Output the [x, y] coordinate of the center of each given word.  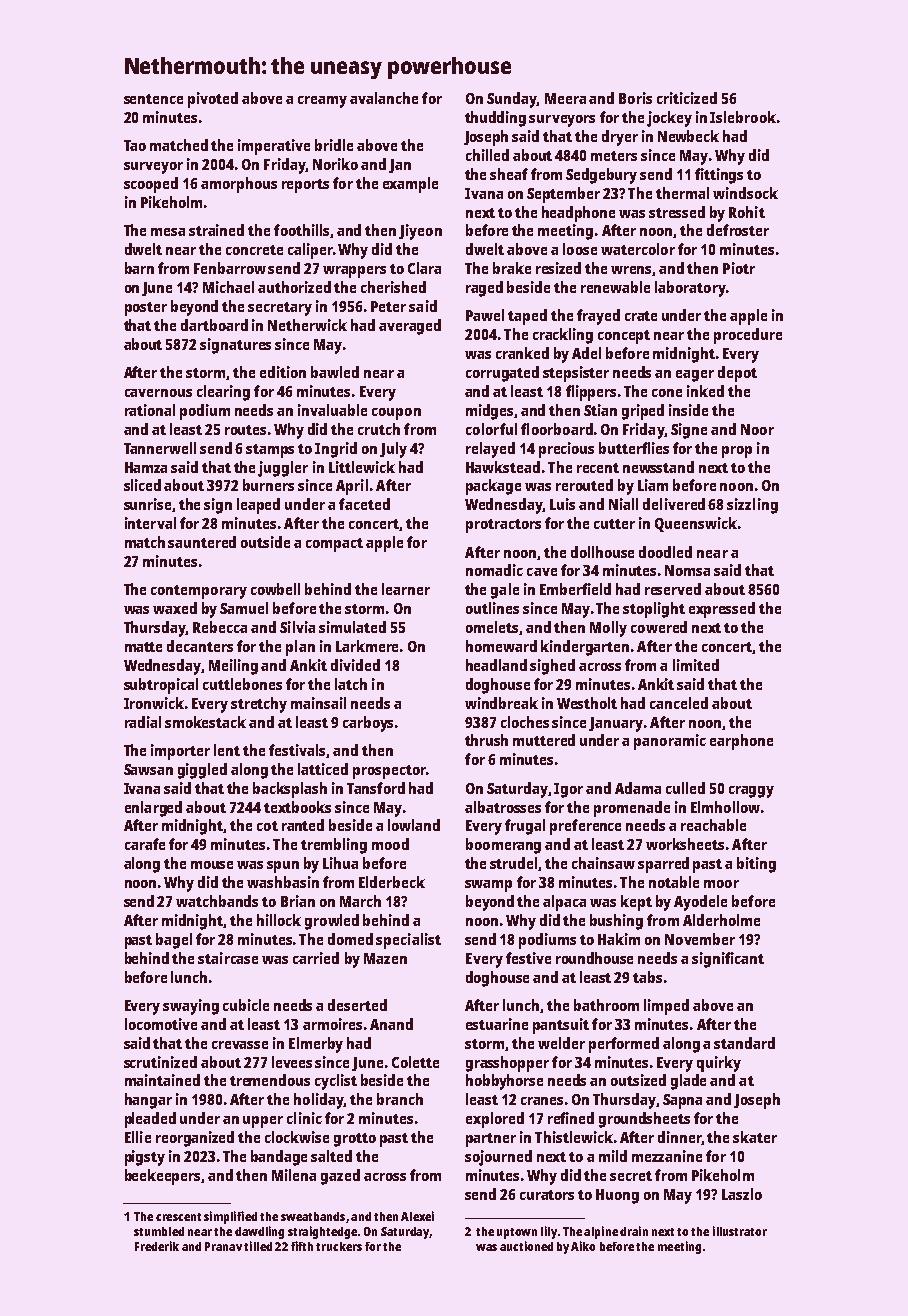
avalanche [384, 98]
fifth [302, 1246]
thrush [486, 740]
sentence [153, 99]
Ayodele [700, 903]
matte [143, 647]
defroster [738, 230]
